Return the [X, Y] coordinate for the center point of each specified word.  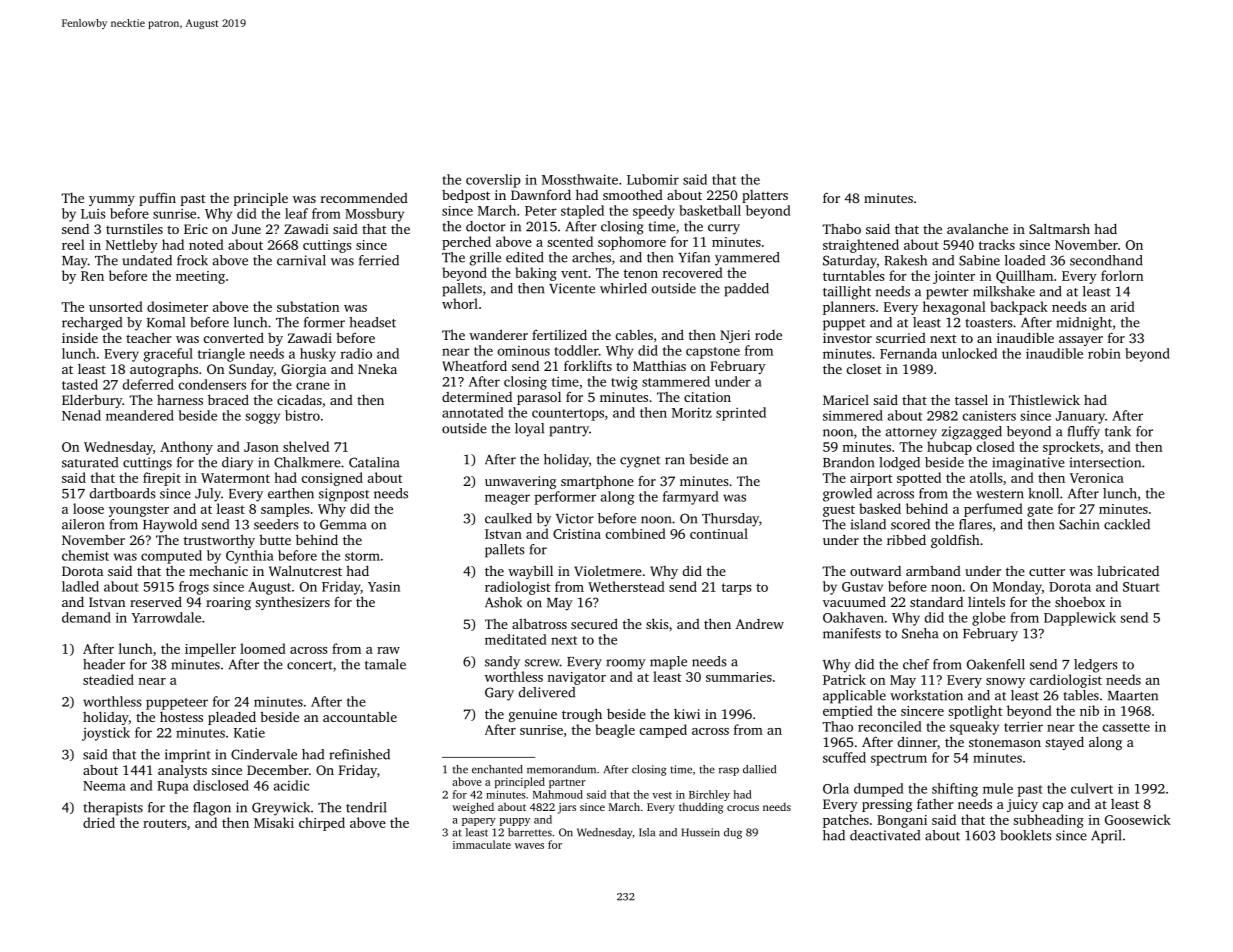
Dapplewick [1080, 619]
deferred [148, 384]
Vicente [572, 288]
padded [746, 290]
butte [275, 540]
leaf [296, 213]
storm [362, 556]
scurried [901, 338]
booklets [1026, 835]
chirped [322, 824]
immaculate [482, 844]
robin [1104, 353]
